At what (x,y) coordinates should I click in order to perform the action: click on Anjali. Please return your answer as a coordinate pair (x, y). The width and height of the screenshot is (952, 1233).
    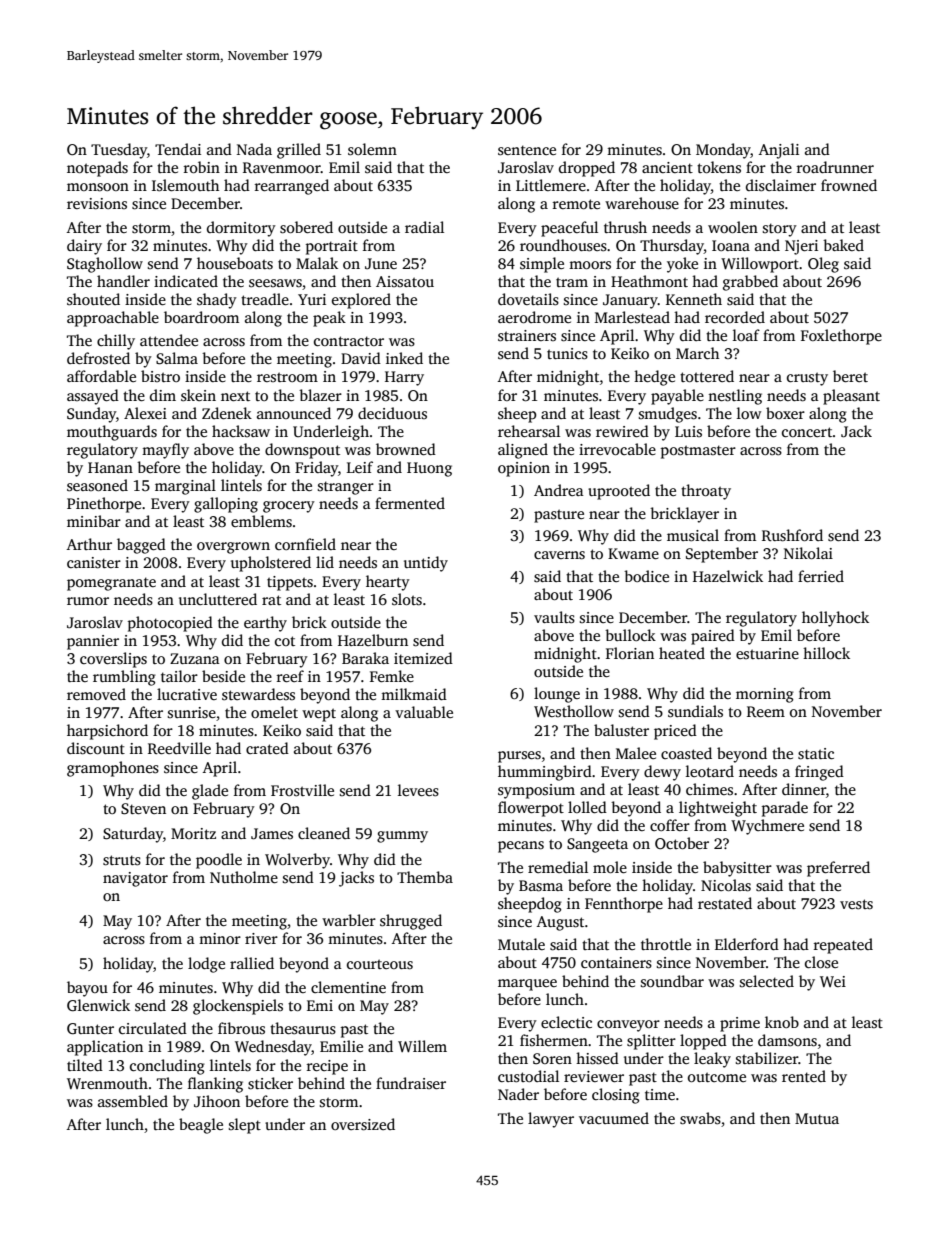
    Looking at the image, I should click on (779, 151).
